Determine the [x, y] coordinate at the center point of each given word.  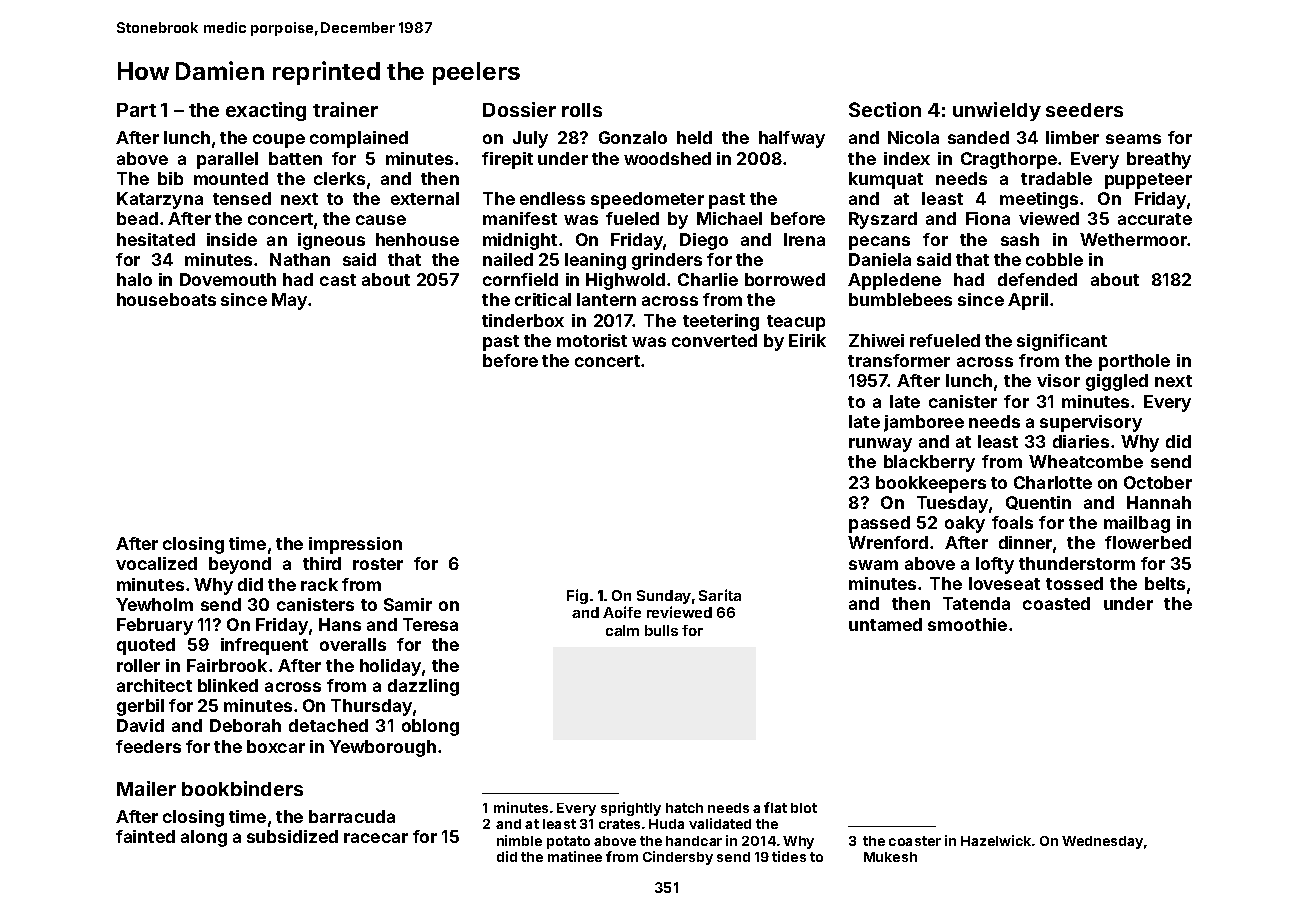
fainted [145, 836]
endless [552, 198]
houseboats [166, 299]
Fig [577, 596]
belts [1165, 583]
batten [295, 158]
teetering [721, 322]
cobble [1054, 259]
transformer [899, 360]
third [322, 563]
